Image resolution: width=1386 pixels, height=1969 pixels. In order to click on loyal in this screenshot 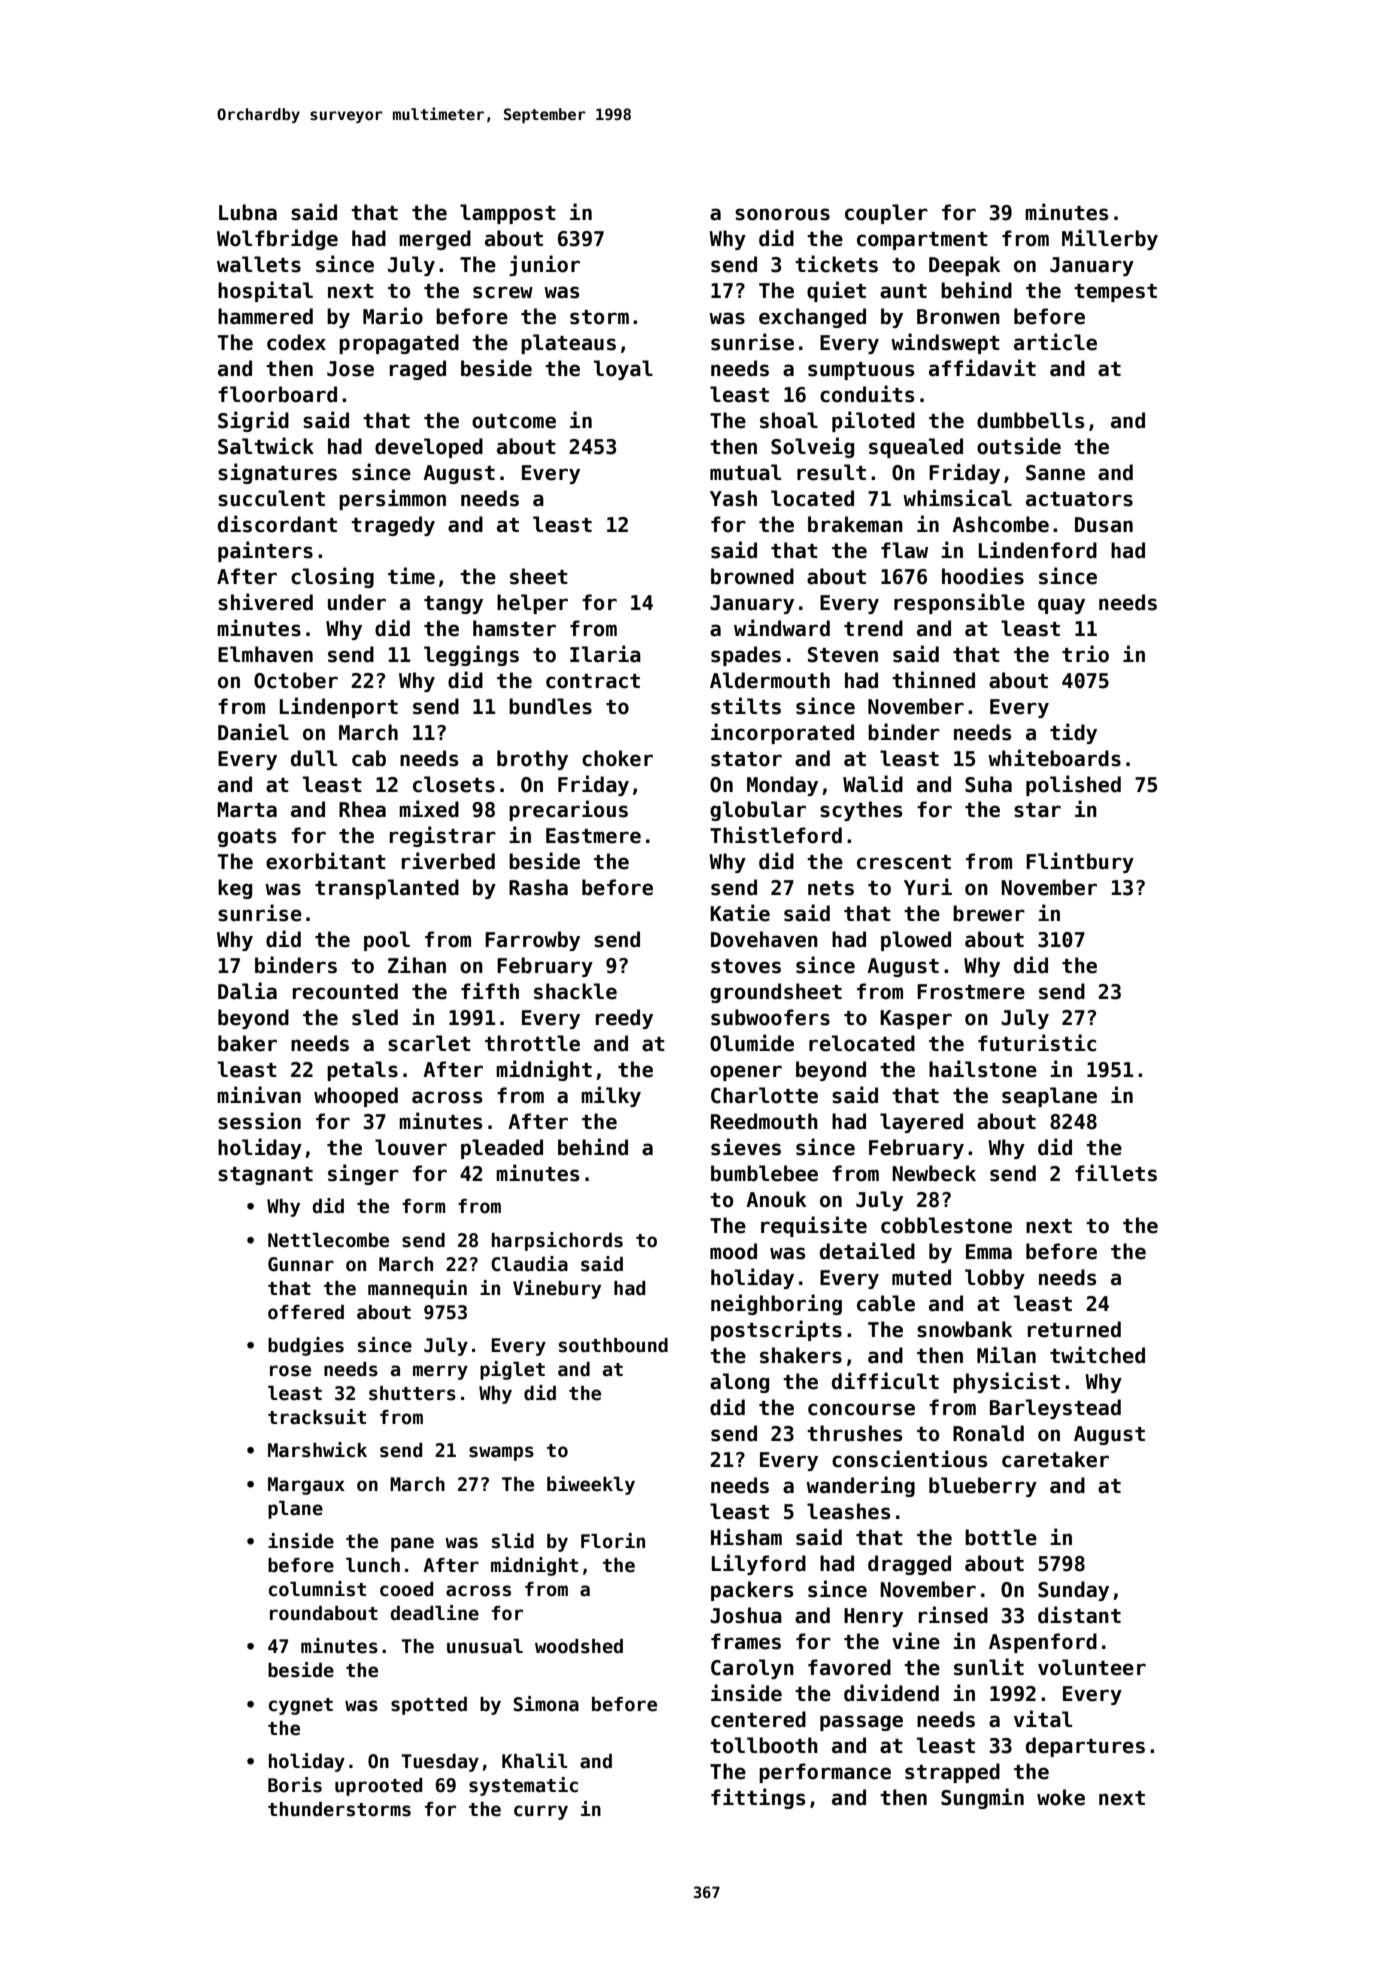, I will do `click(623, 370)`.
